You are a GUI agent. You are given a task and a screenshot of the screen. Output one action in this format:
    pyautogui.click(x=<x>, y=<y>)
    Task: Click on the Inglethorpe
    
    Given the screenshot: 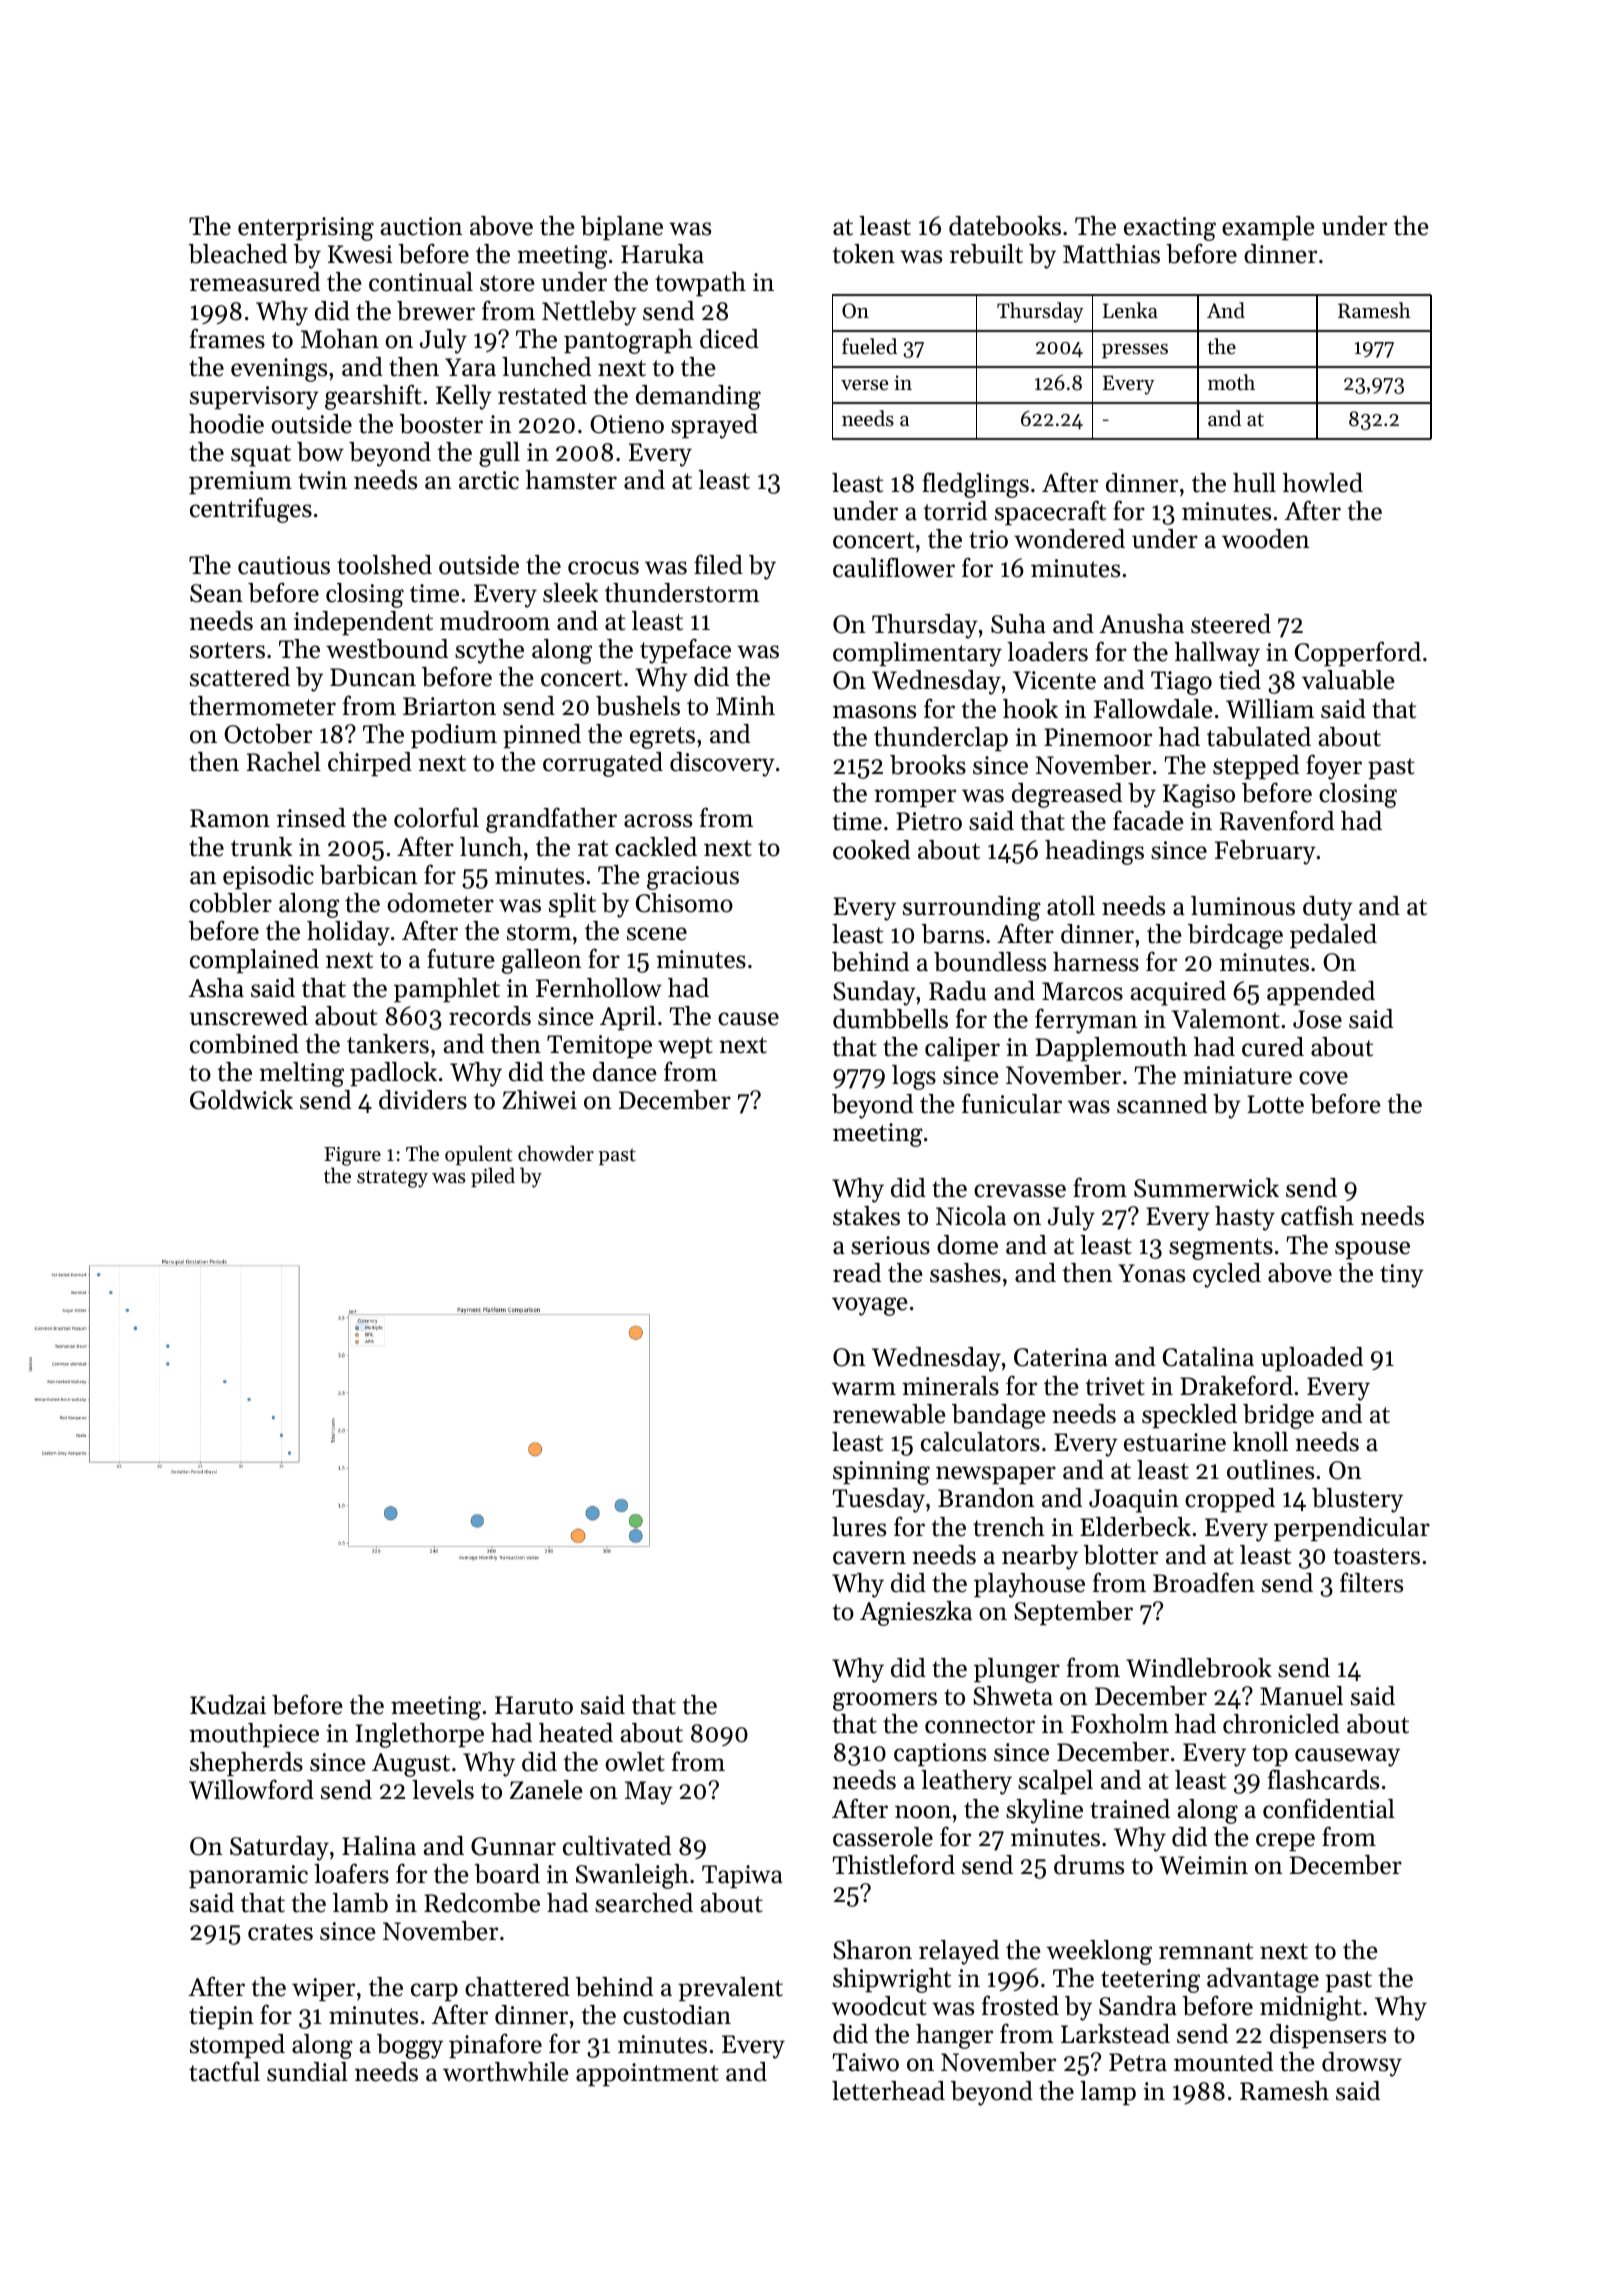 What is the action you would take?
    pyautogui.click(x=420, y=1735)
